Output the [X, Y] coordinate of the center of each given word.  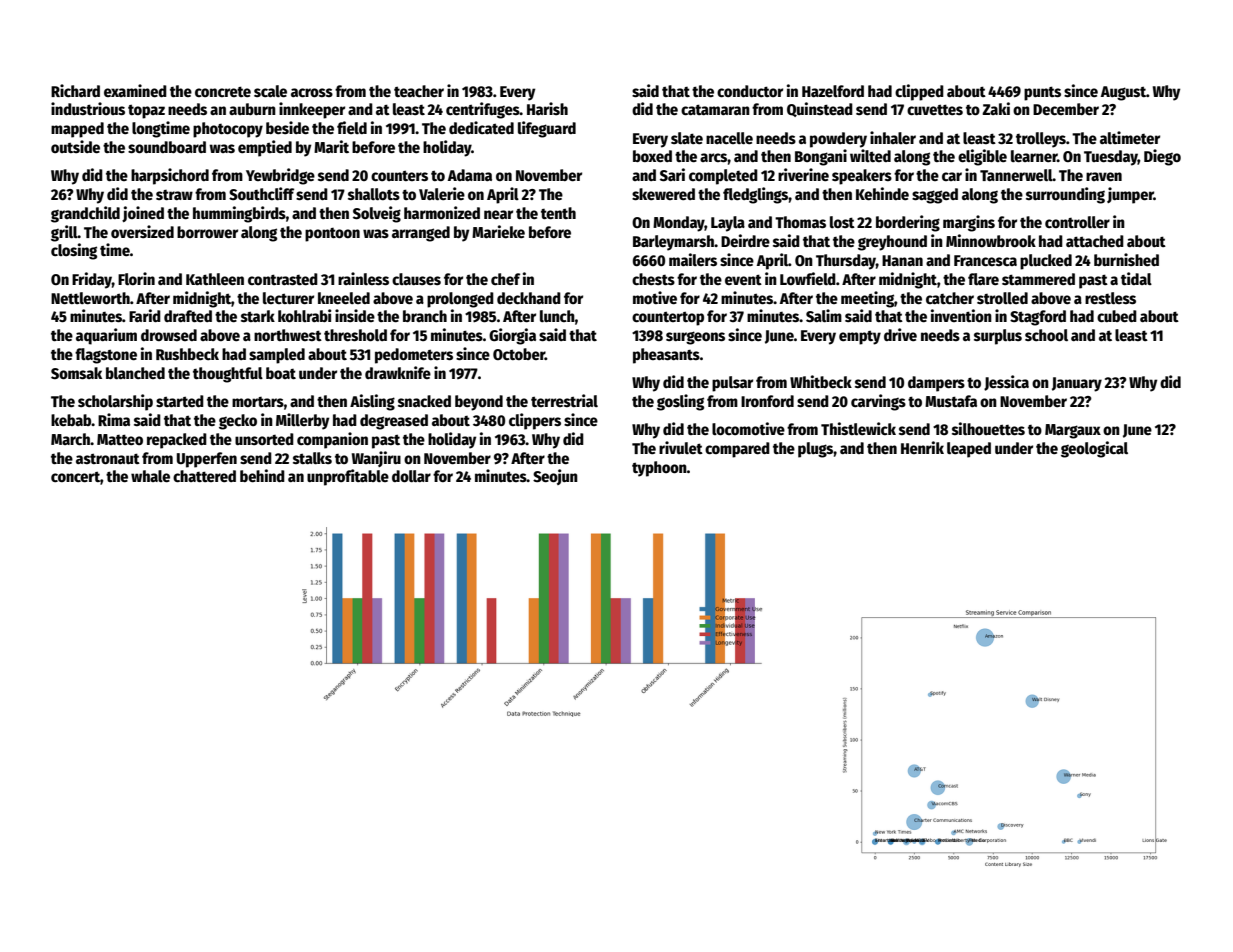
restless [1110, 298]
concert [75, 477]
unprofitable [348, 477]
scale [270, 91]
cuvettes [935, 110]
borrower [207, 232]
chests [653, 279]
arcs [713, 158]
